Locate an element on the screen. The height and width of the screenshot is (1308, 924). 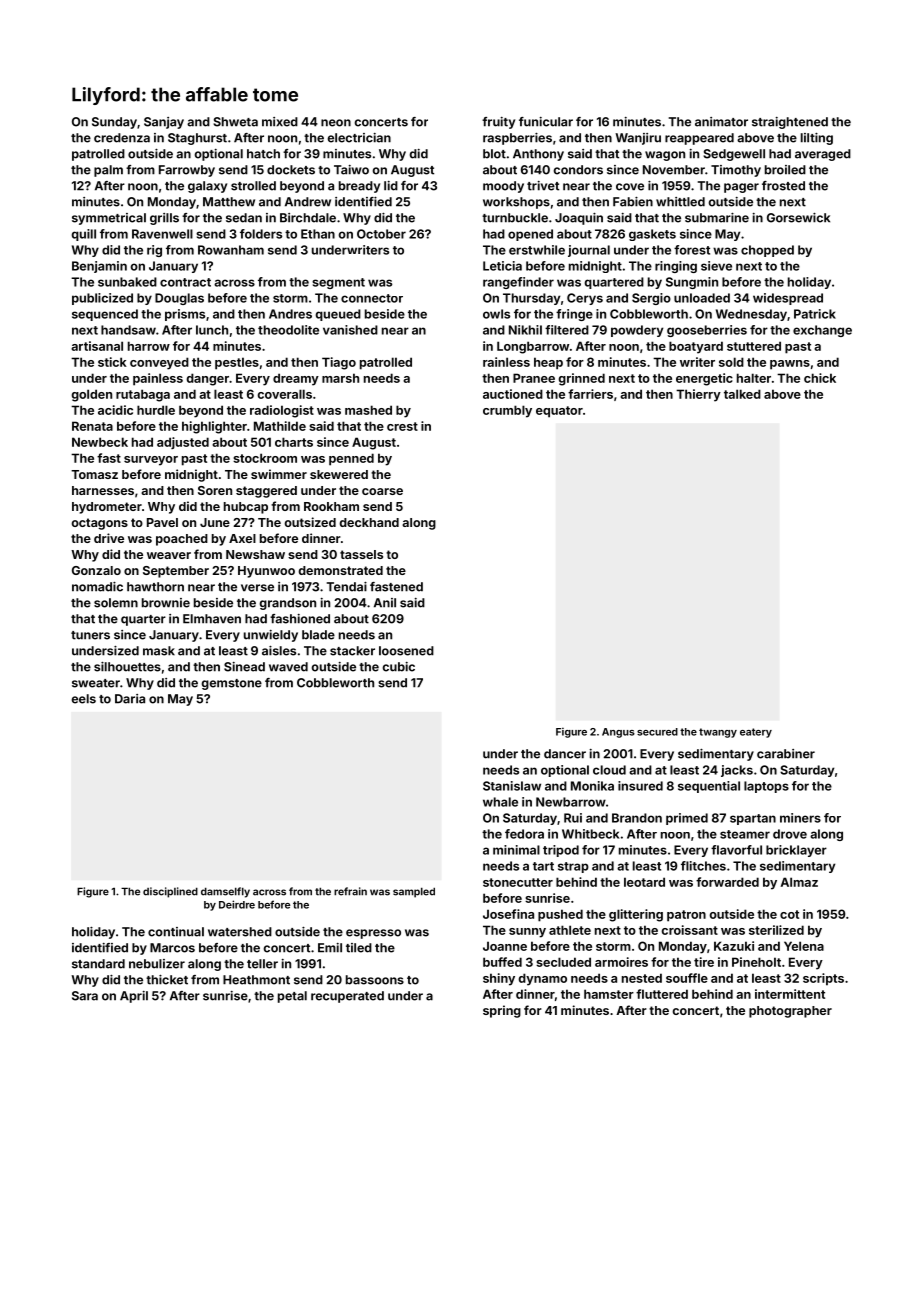
Benjamin is located at coordinates (99, 267).
